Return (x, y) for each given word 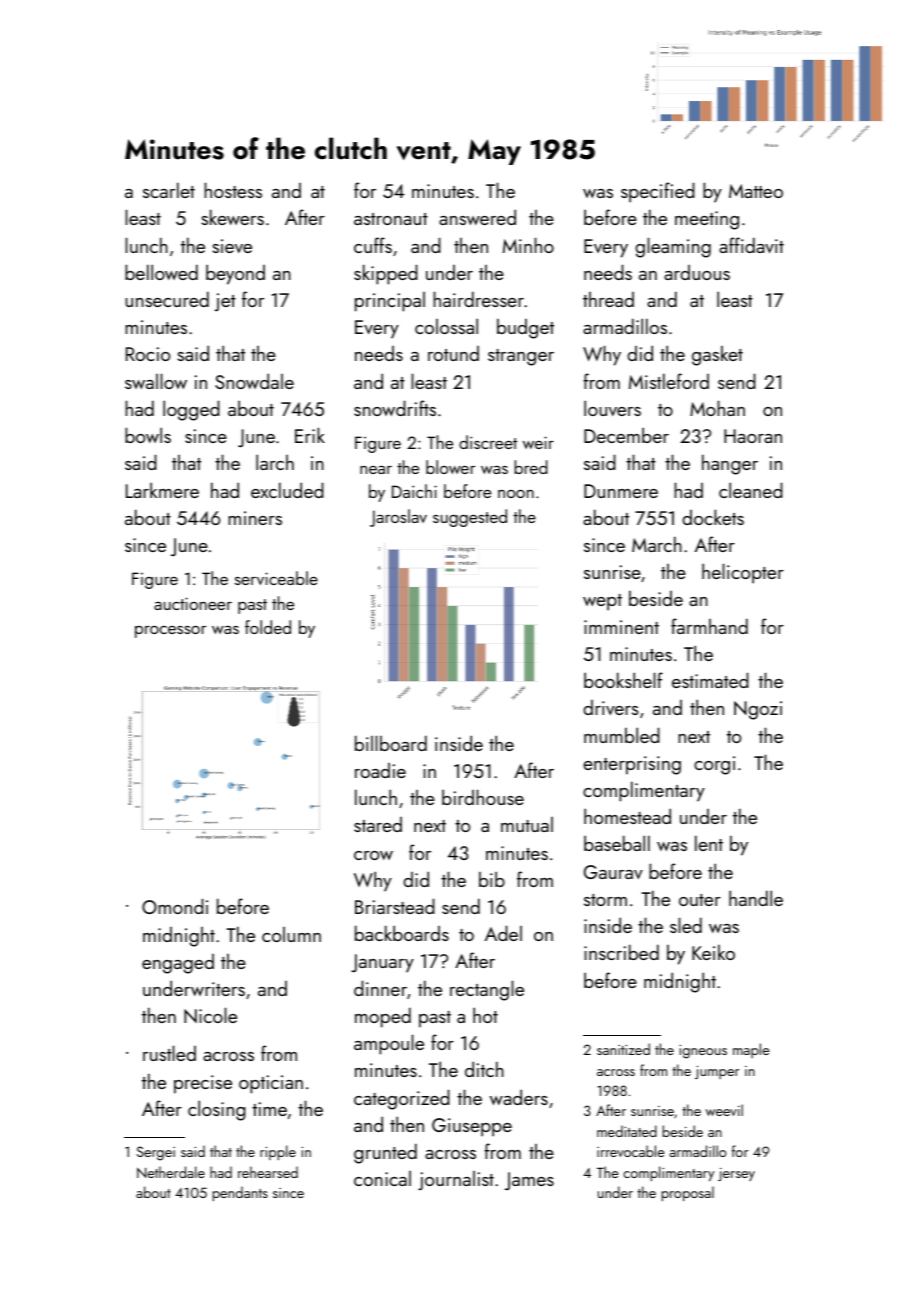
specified (658, 192)
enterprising (632, 765)
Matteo (756, 191)
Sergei (156, 1153)
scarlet (169, 190)
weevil (724, 1110)
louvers (612, 408)
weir (538, 442)
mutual (527, 824)
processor (170, 632)
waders (519, 1097)
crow (373, 855)
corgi (714, 765)
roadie (380, 770)
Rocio (148, 354)
